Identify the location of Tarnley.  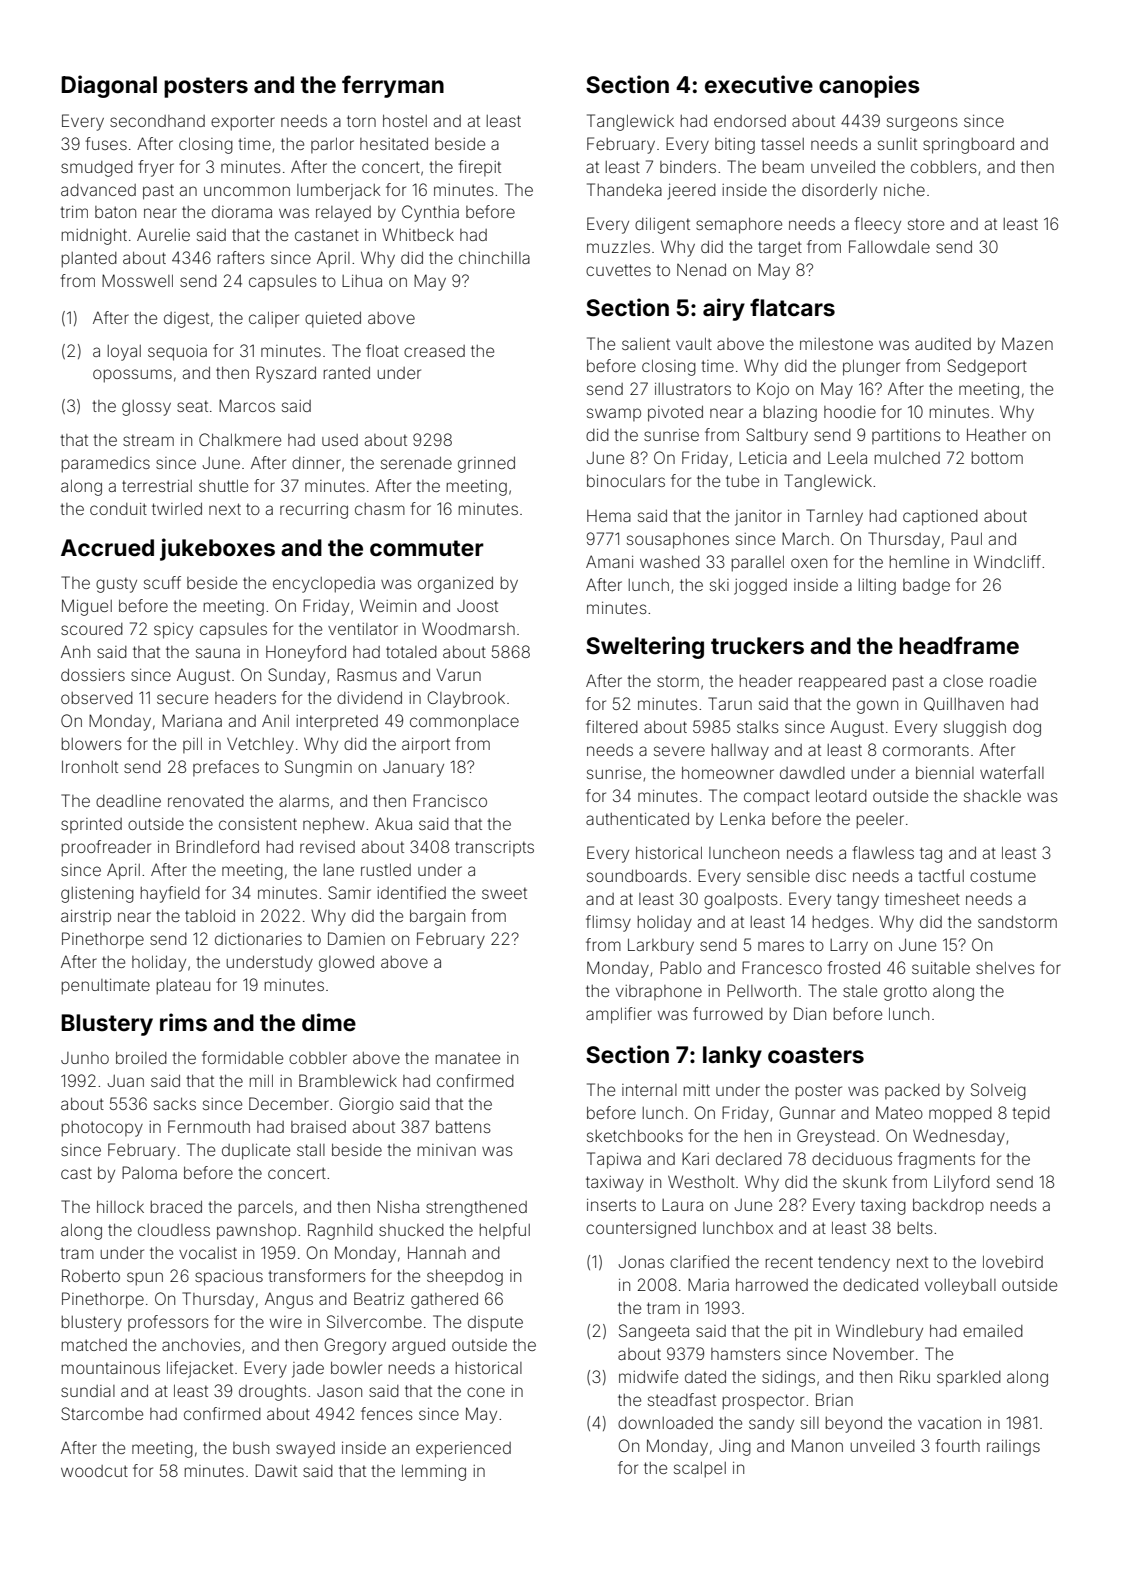
(834, 517).
